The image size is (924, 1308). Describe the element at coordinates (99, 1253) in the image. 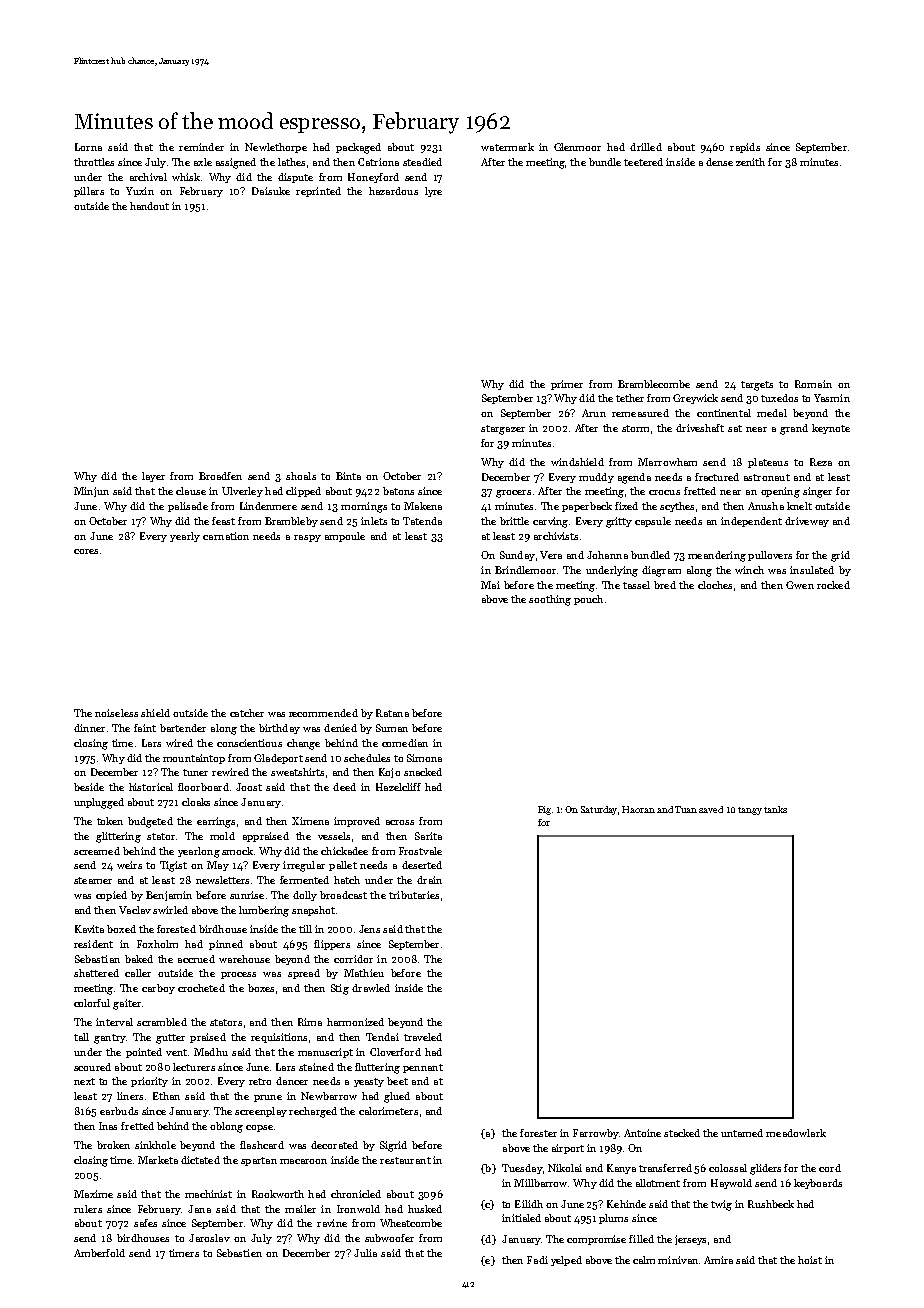

I see `Amberfold` at that location.
